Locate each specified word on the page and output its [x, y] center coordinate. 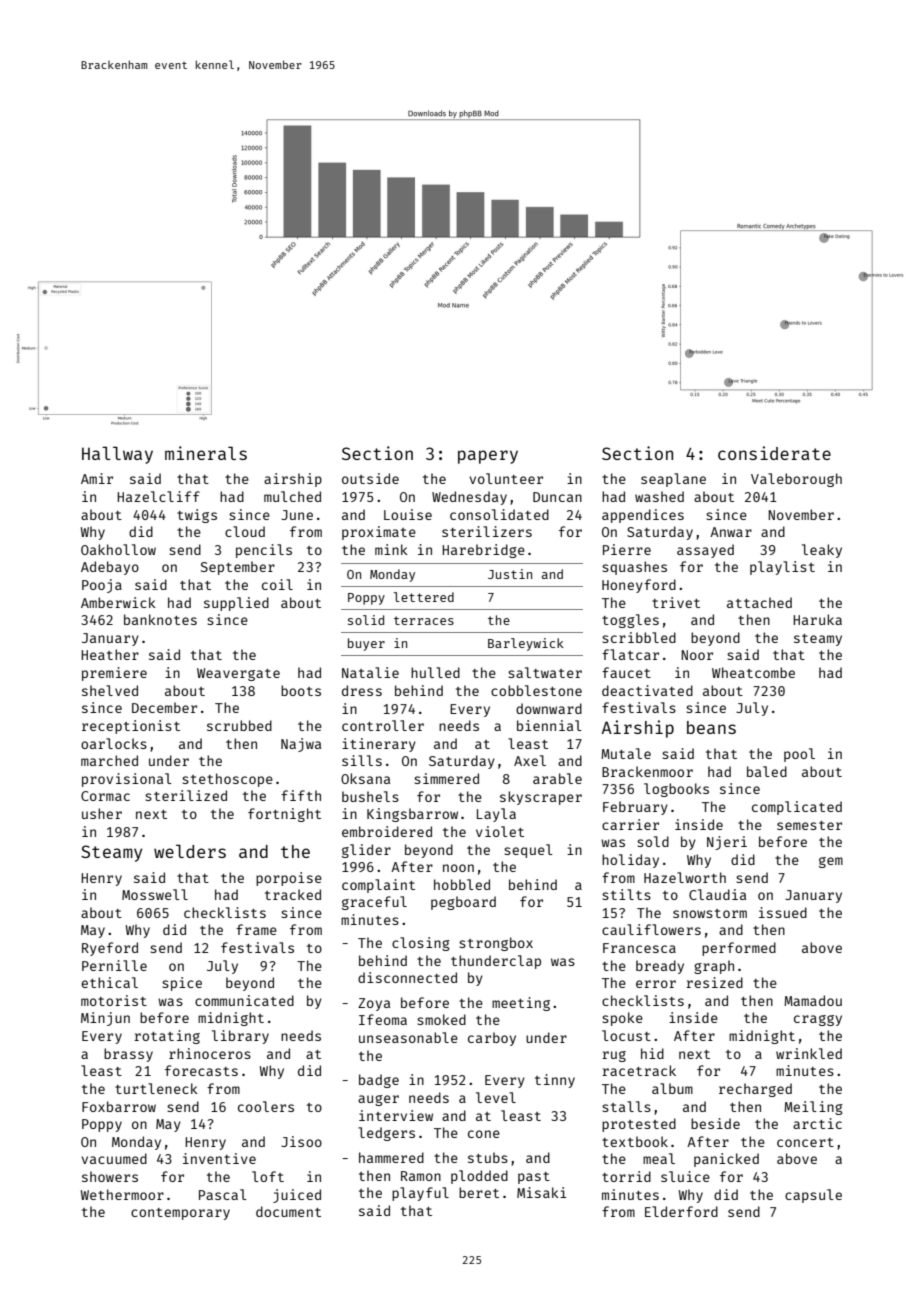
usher [102, 813]
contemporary [180, 1214]
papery [488, 457]
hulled [435, 672]
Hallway [117, 455]
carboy [492, 1039]
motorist [114, 1000]
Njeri [727, 843]
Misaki [542, 1192]
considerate [774, 453]
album [672, 1088]
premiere [114, 674]
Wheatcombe [753, 672]
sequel [528, 851]
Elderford [681, 1211]
